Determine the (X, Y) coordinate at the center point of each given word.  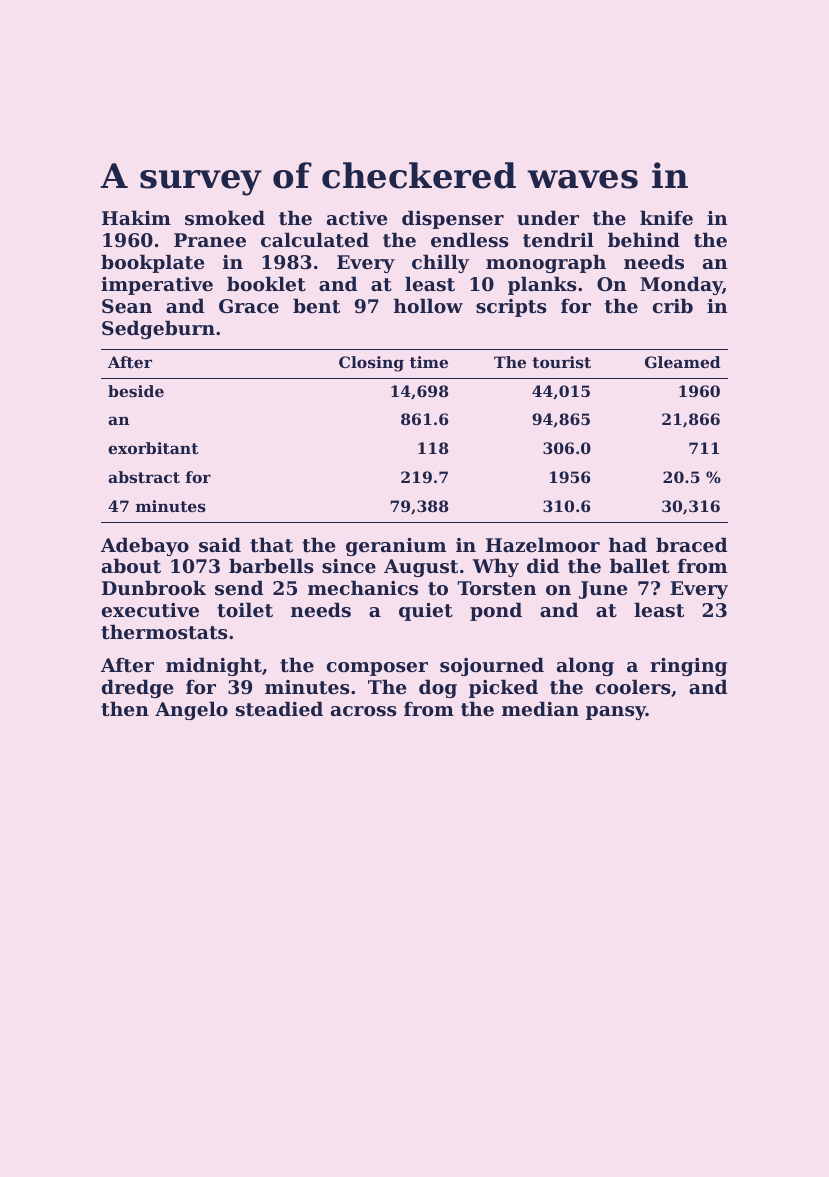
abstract (144, 477)
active (357, 218)
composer (377, 669)
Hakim (136, 217)
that (271, 545)
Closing (371, 364)
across (364, 711)
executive (150, 610)
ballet (640, 566)
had (628, 544)
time (429, 362)
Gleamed (682, 362)
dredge (137, 688)
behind (644, 239)
